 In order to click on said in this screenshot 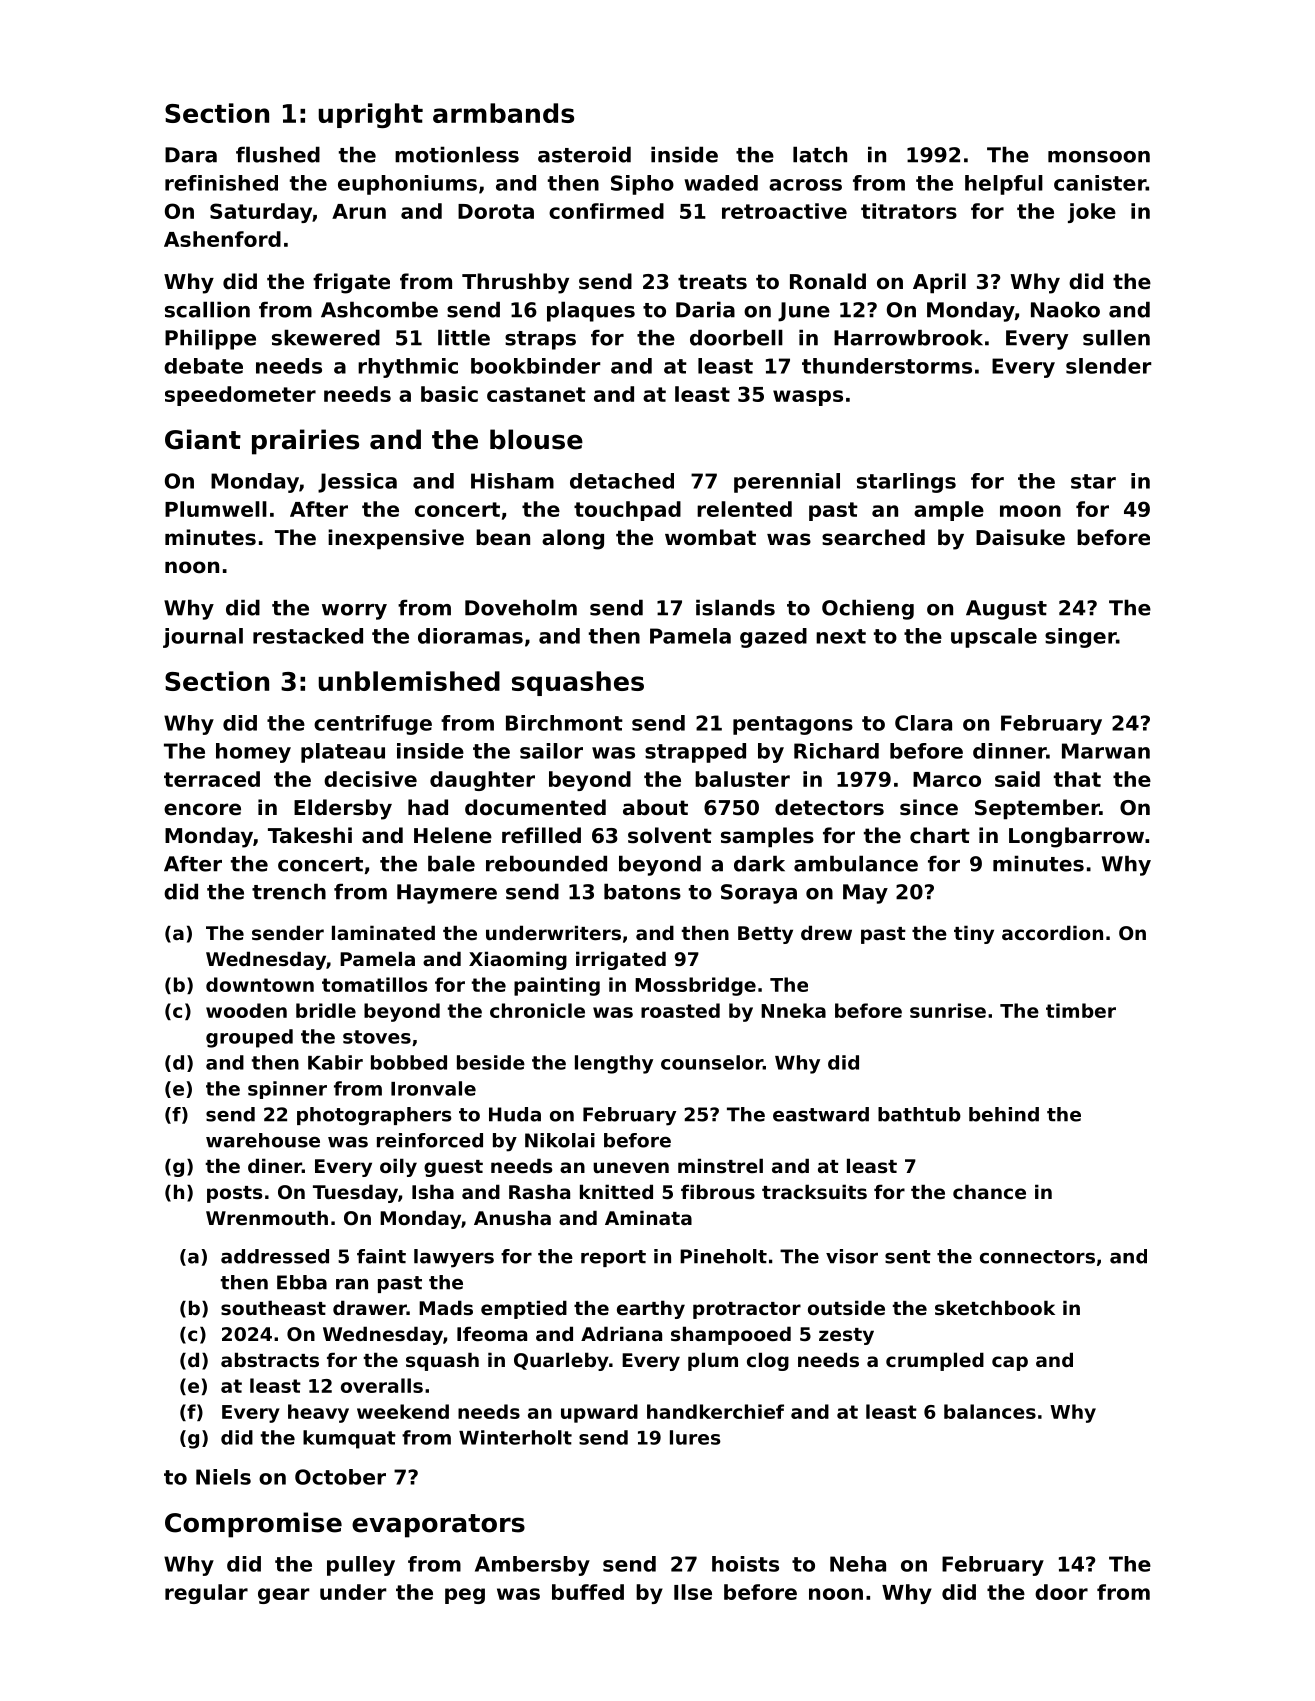, I will do `click(1017, 779)`.
